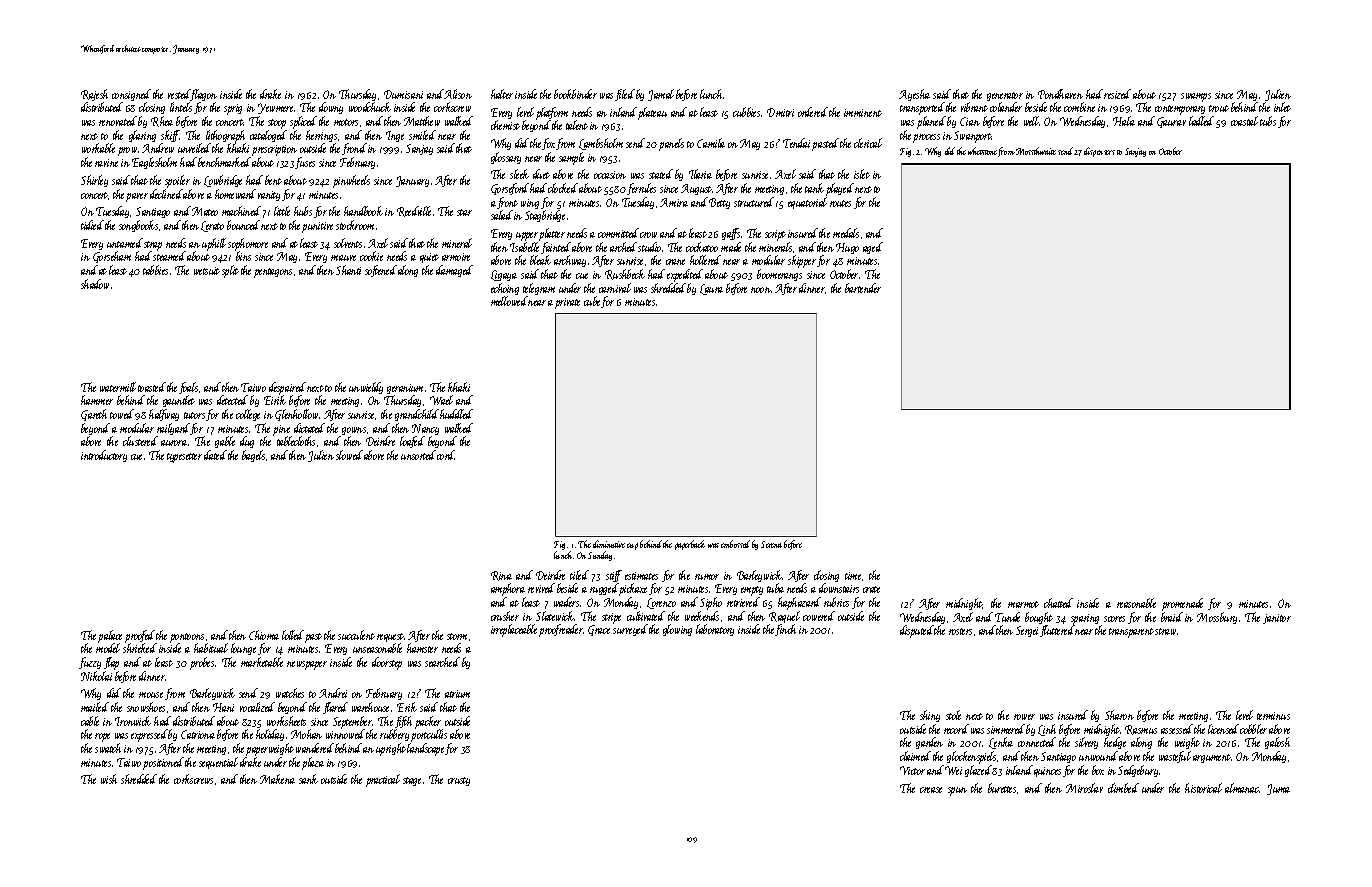  I want to click on Tunde, so click(1007, 617).
